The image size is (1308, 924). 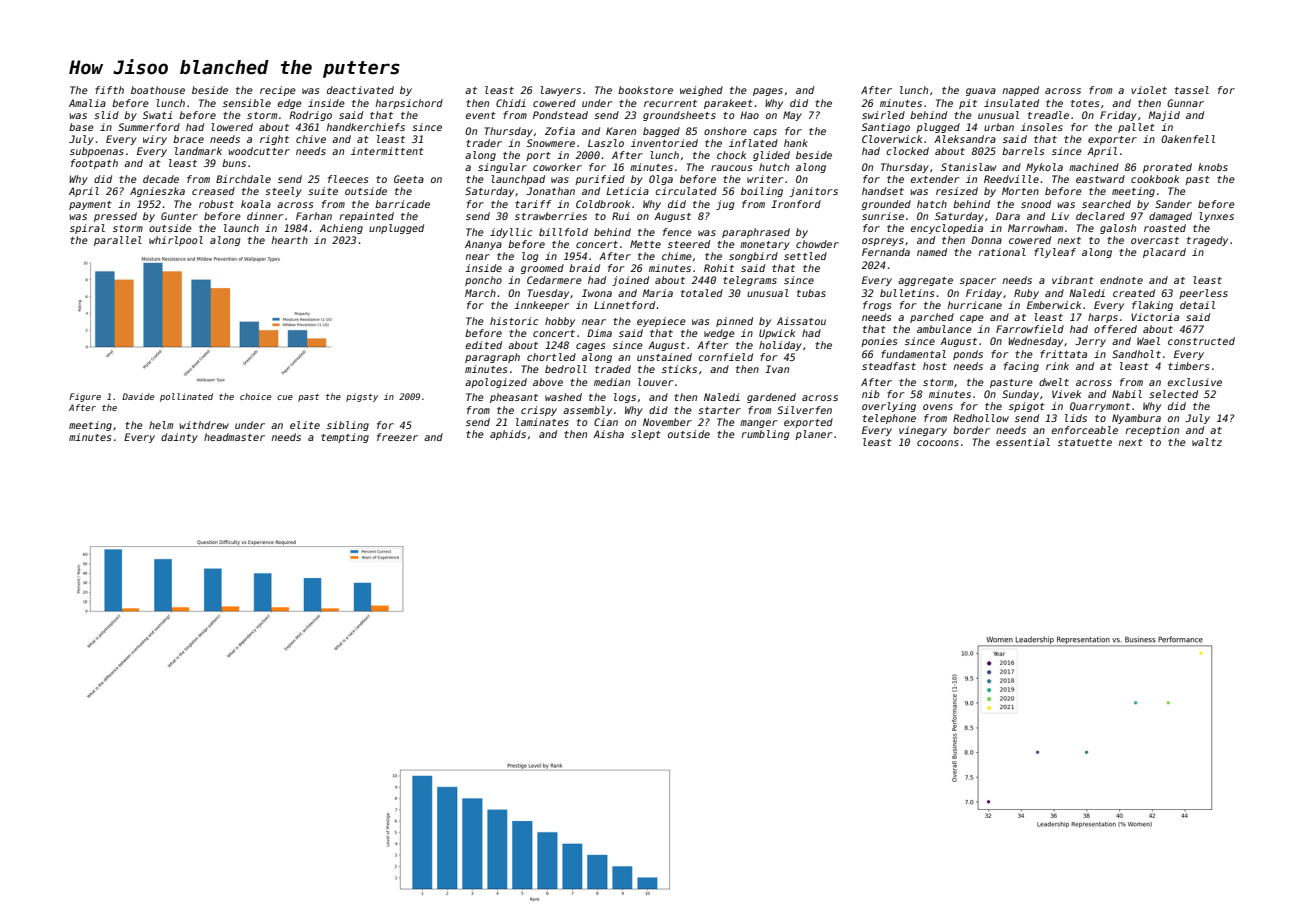 I want to click on payment, so click(x=90, y=205).
